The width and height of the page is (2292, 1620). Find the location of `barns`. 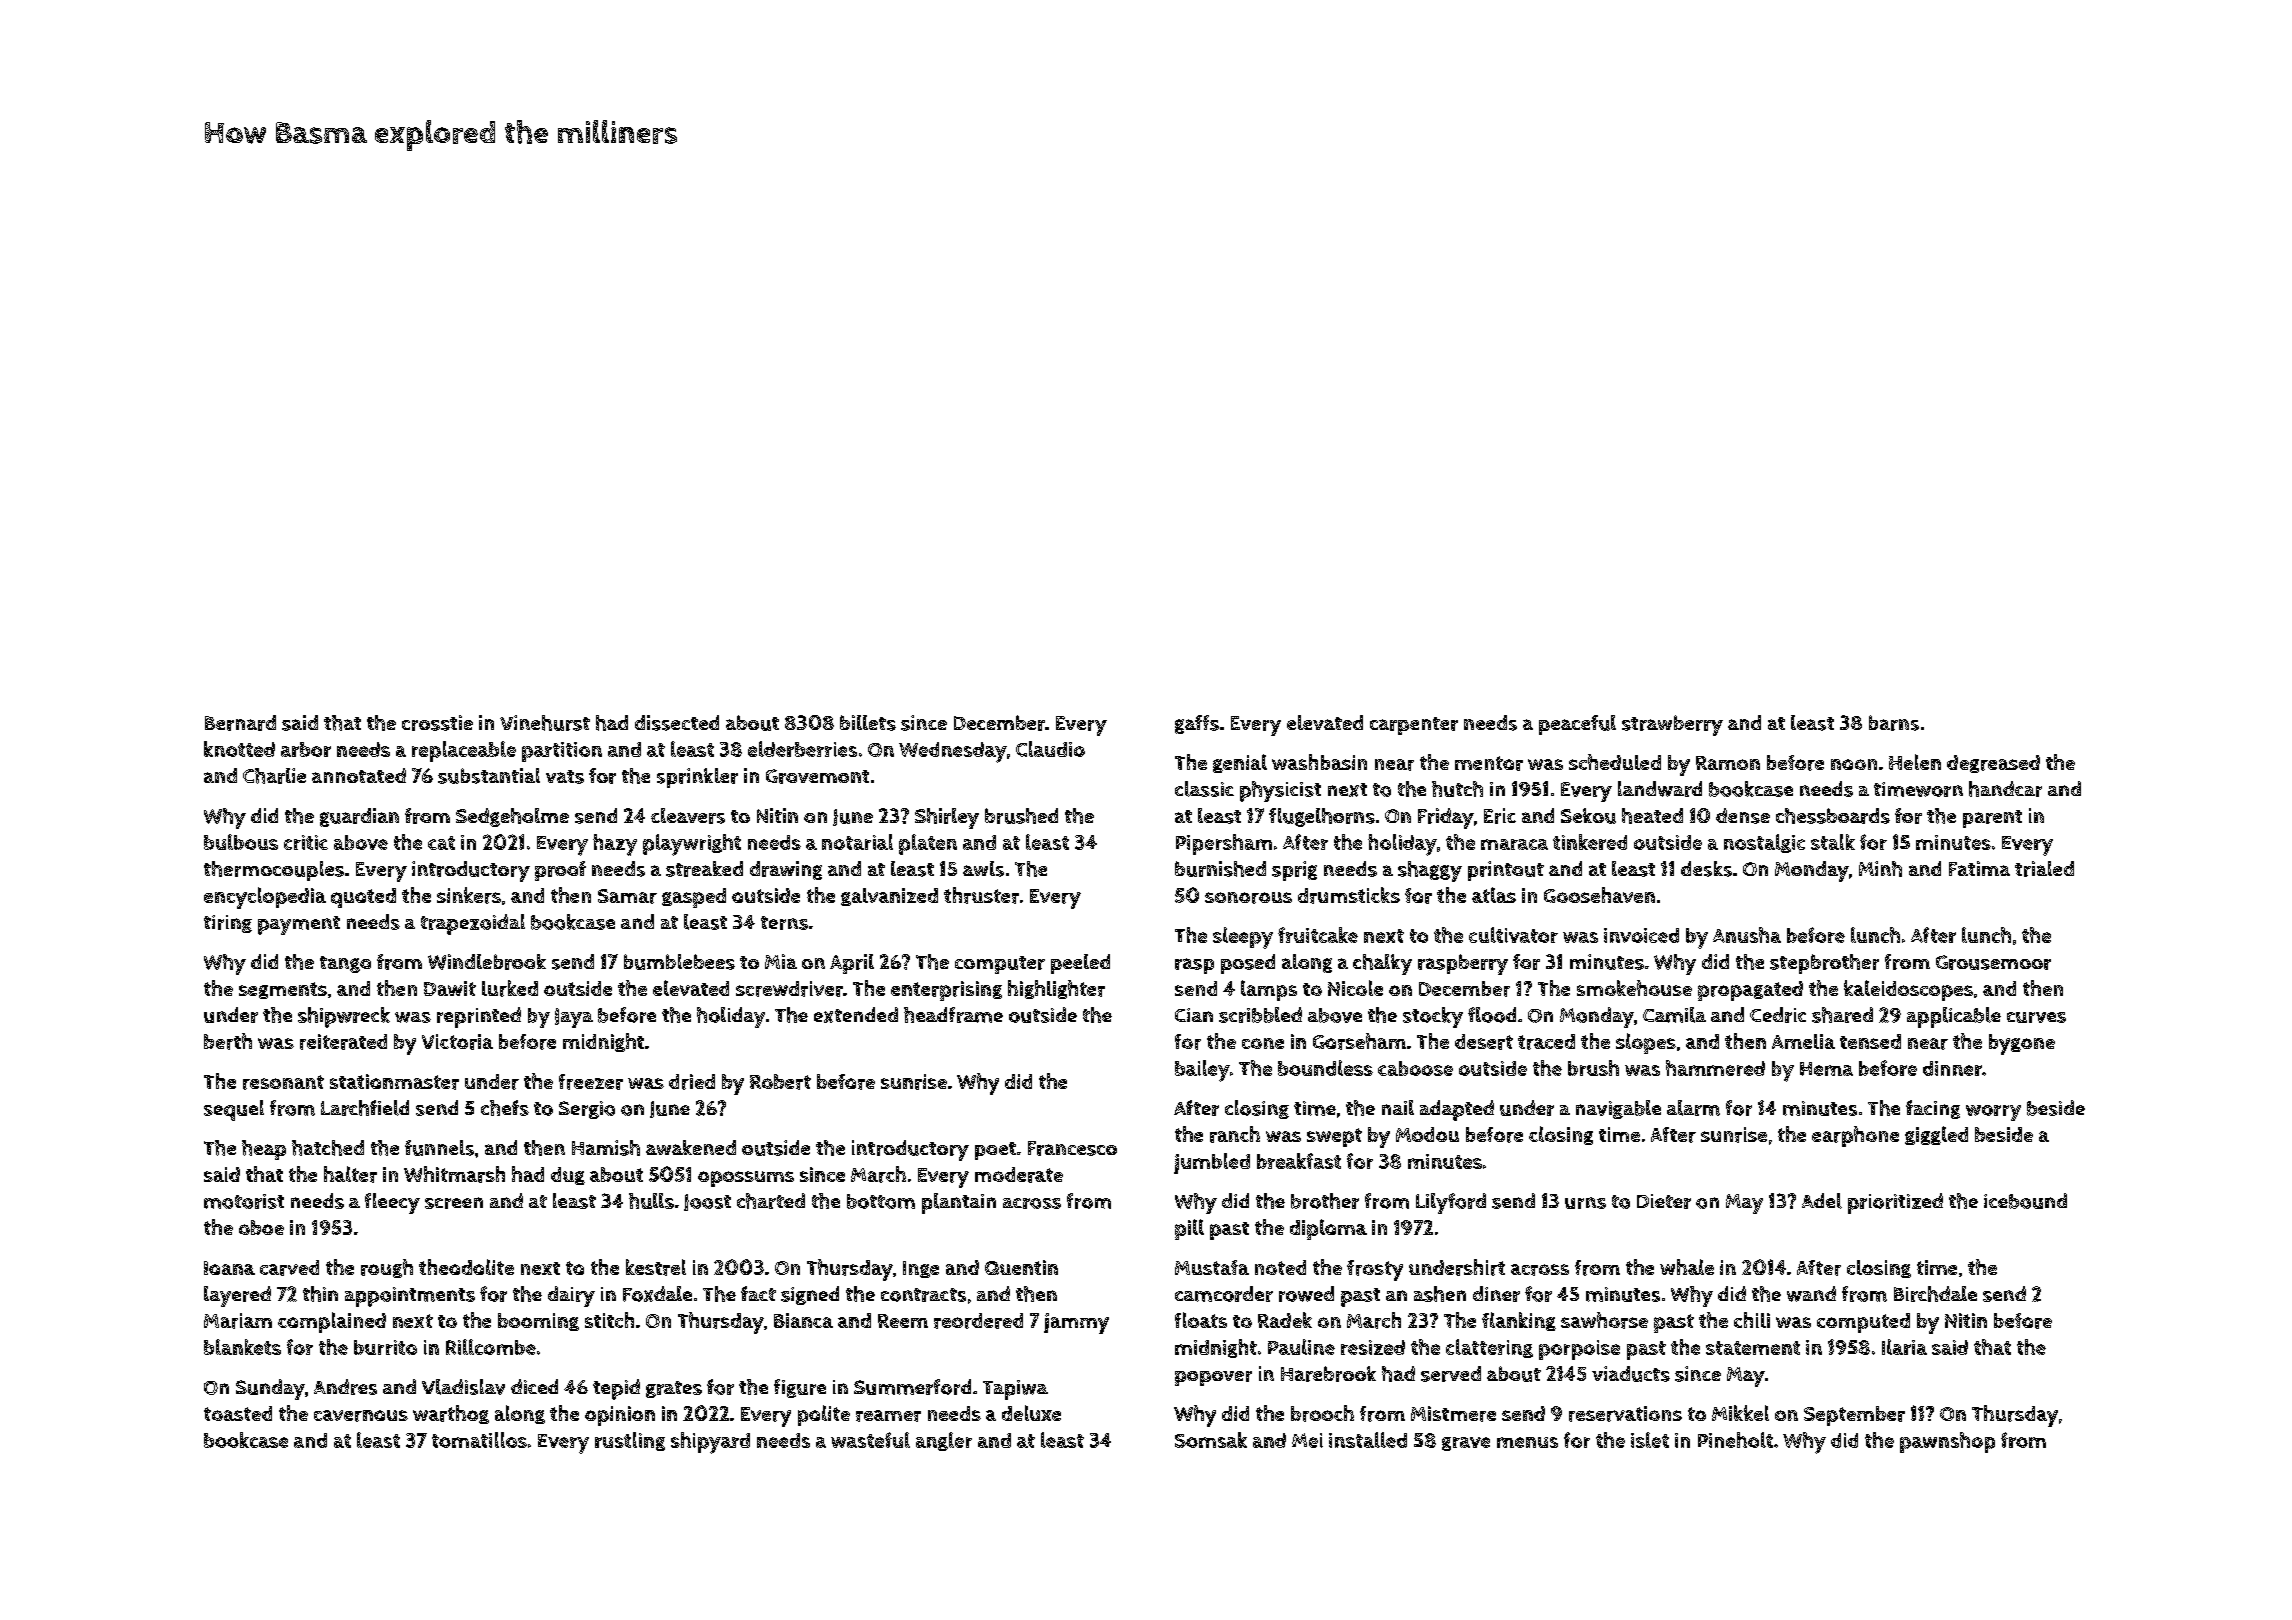

barns is located at coordinates (1894, 723).
